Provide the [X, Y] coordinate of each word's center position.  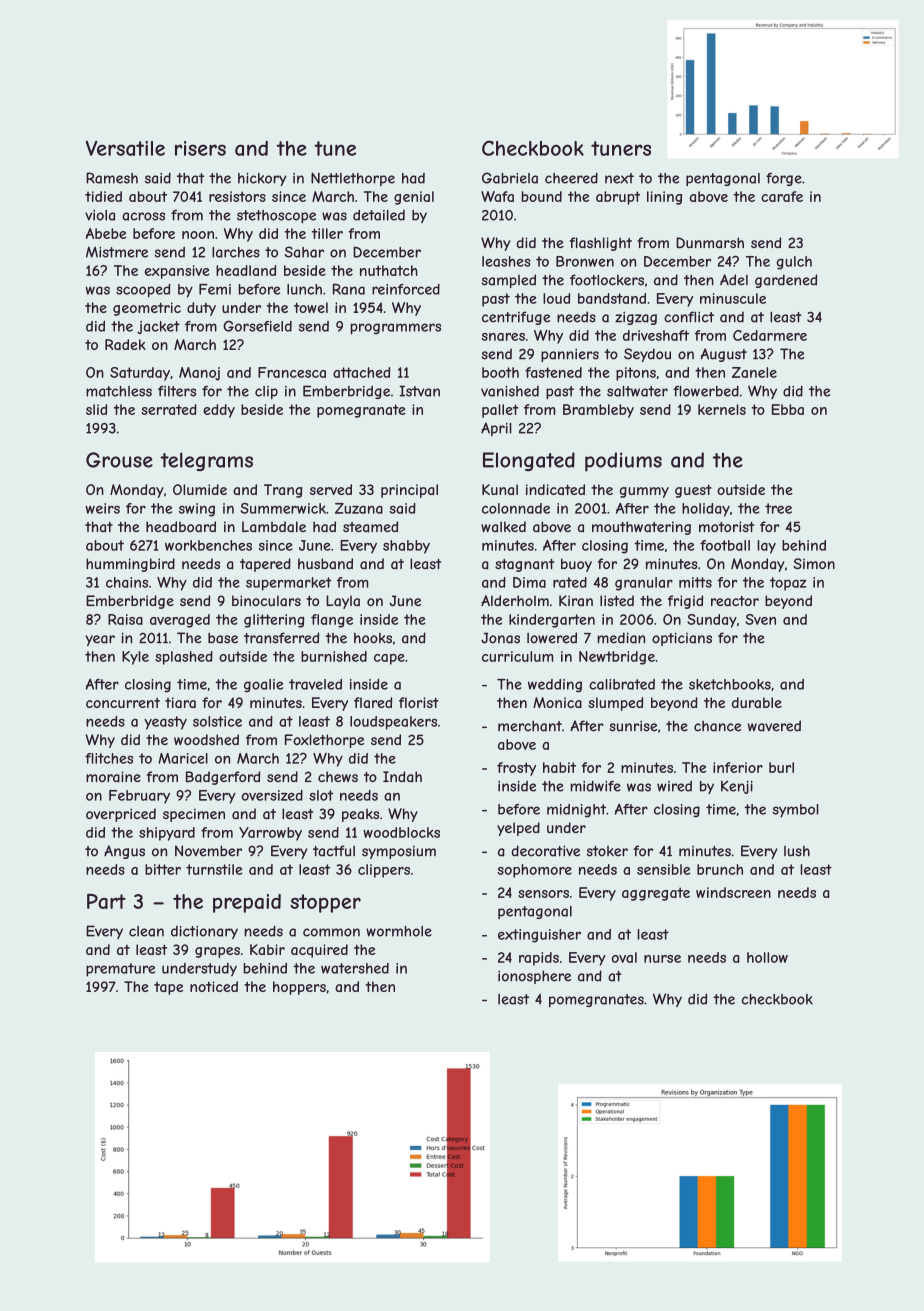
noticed [214, 986]
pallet [500, 411]
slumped [615, 704]
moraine [113, 777]
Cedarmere [770, 335]
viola [100, 215]
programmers [395, 329]
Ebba [788, 409]
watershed [355, 968]
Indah [402, 777]
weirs [103, 508]
